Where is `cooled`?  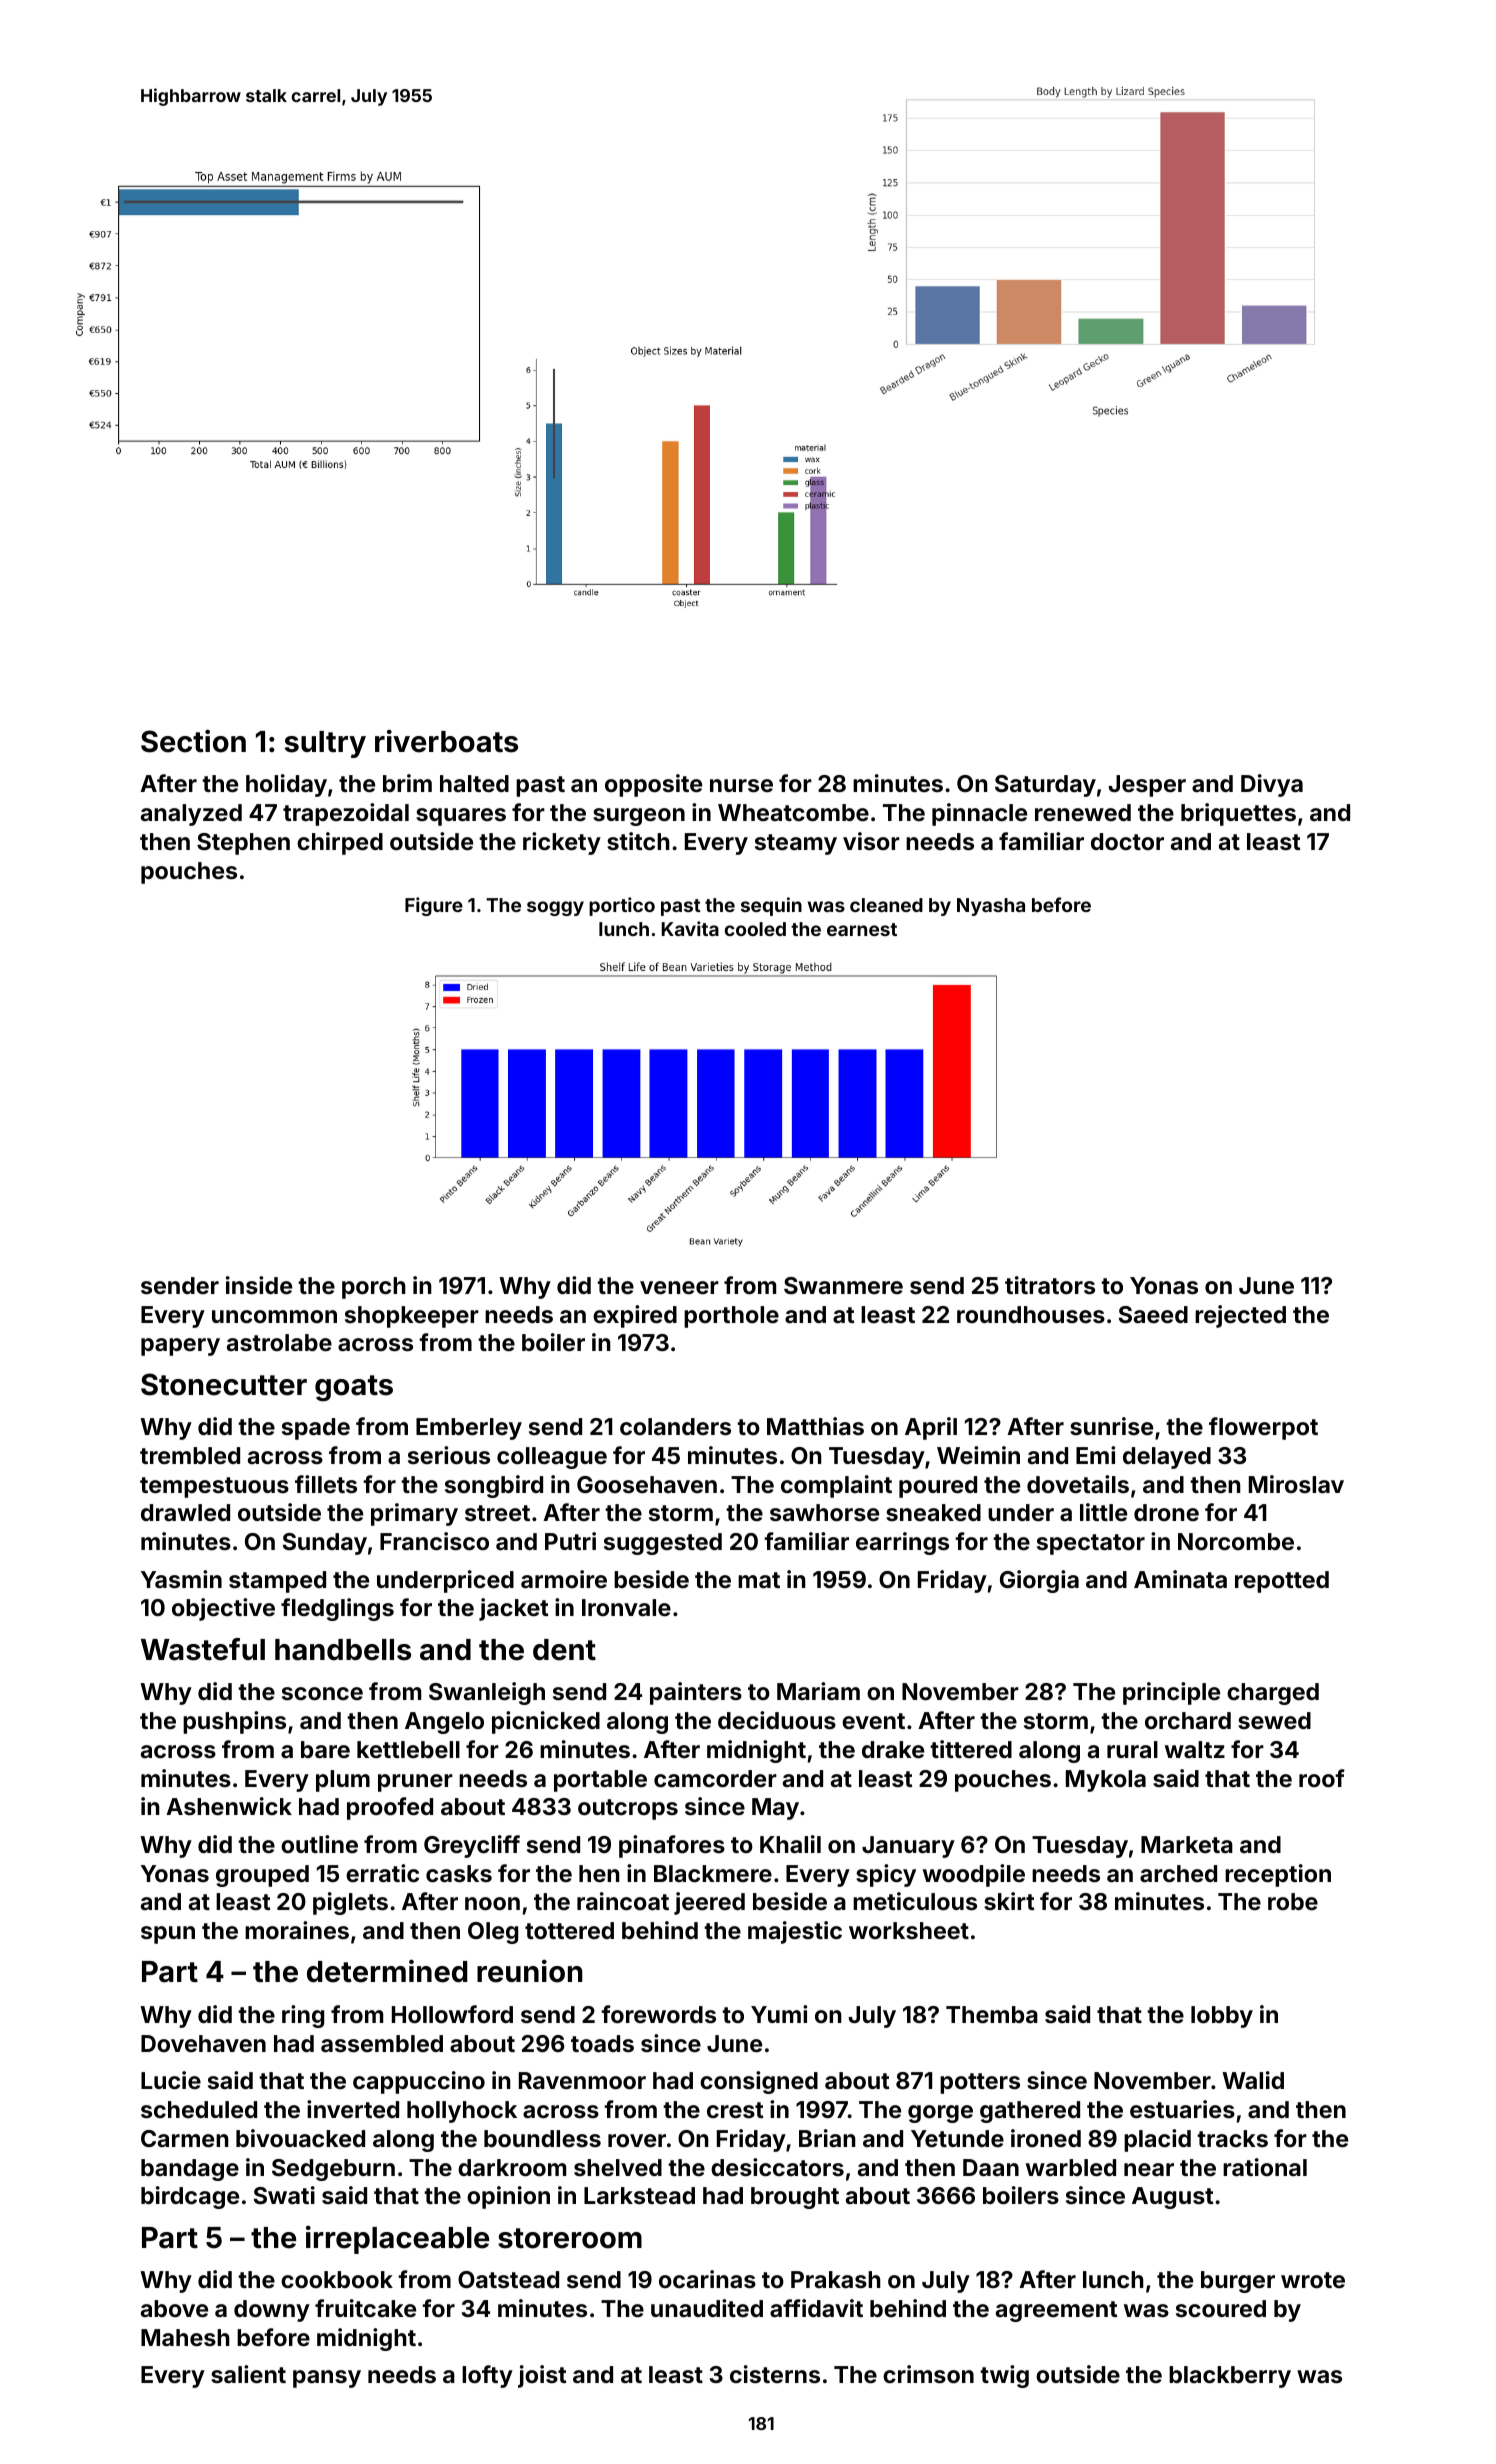 cooled is located at coordinates (755, 929).
